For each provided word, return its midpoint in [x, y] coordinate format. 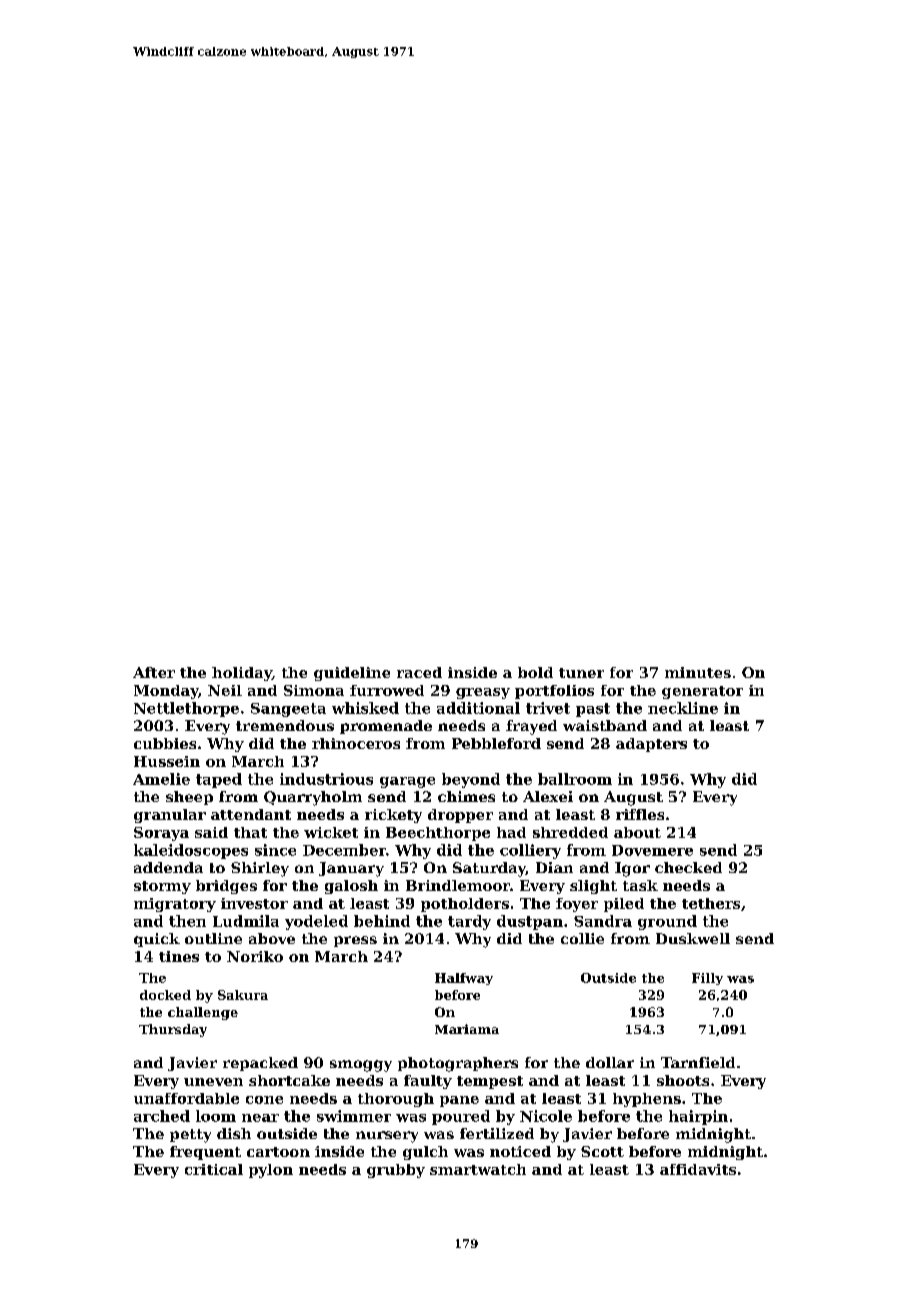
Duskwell [693, 938]
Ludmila [246, 921]
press [355, 941]
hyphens [647, 1100]
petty [190, 1136]
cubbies [165, 743]
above [272, 938]
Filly [707, 979]
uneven [213, 1082]
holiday [242, 674]
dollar [610, 1062]
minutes [698, 672]
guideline [352, 674]
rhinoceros [356, 743]
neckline [683, 708]
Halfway [464, 979]
